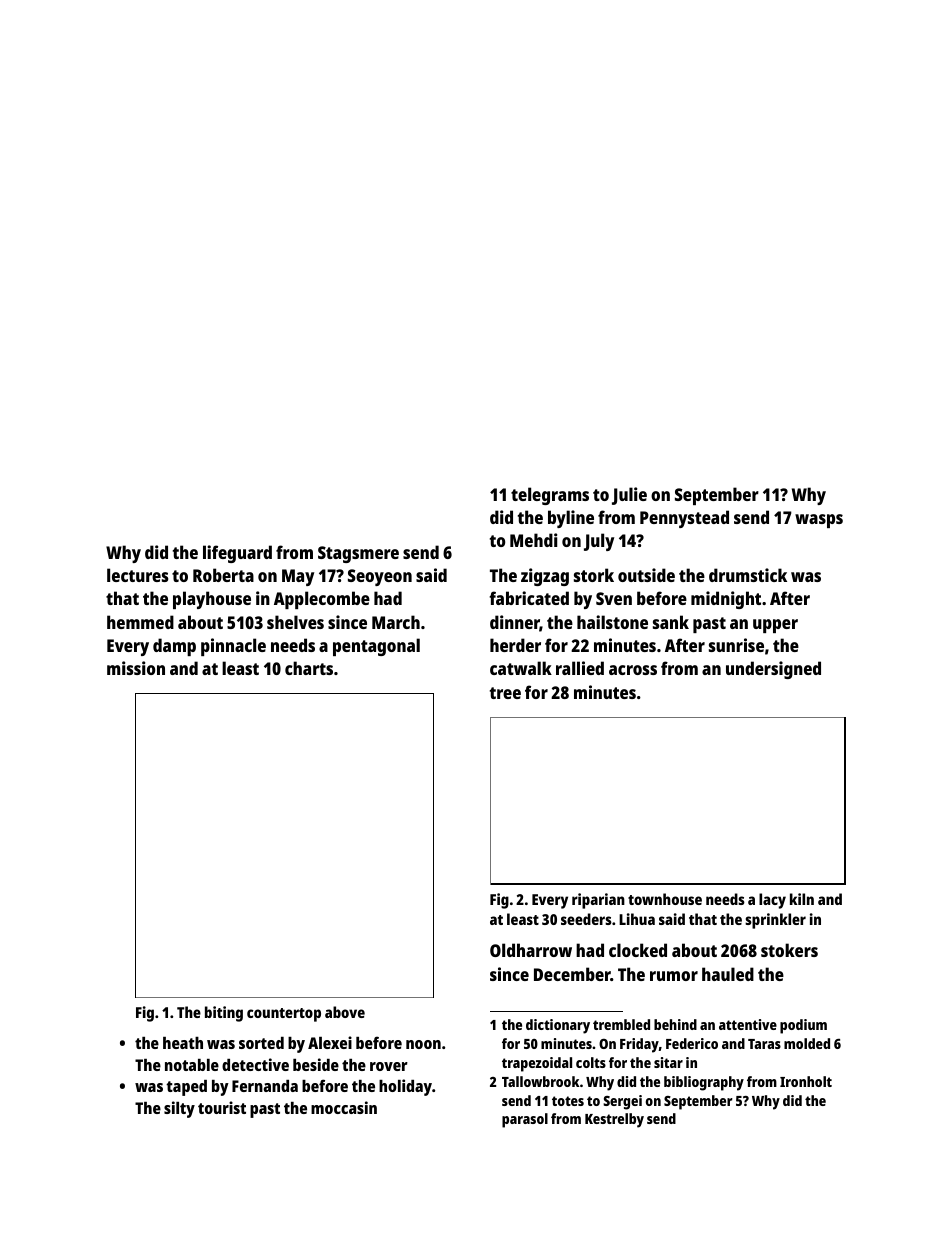 The height and width of the screenshot is (1233, 952). What do you see at coordinates (775, 626) in the screenshot?
I see `upper` at bounding box center [775, 626].
